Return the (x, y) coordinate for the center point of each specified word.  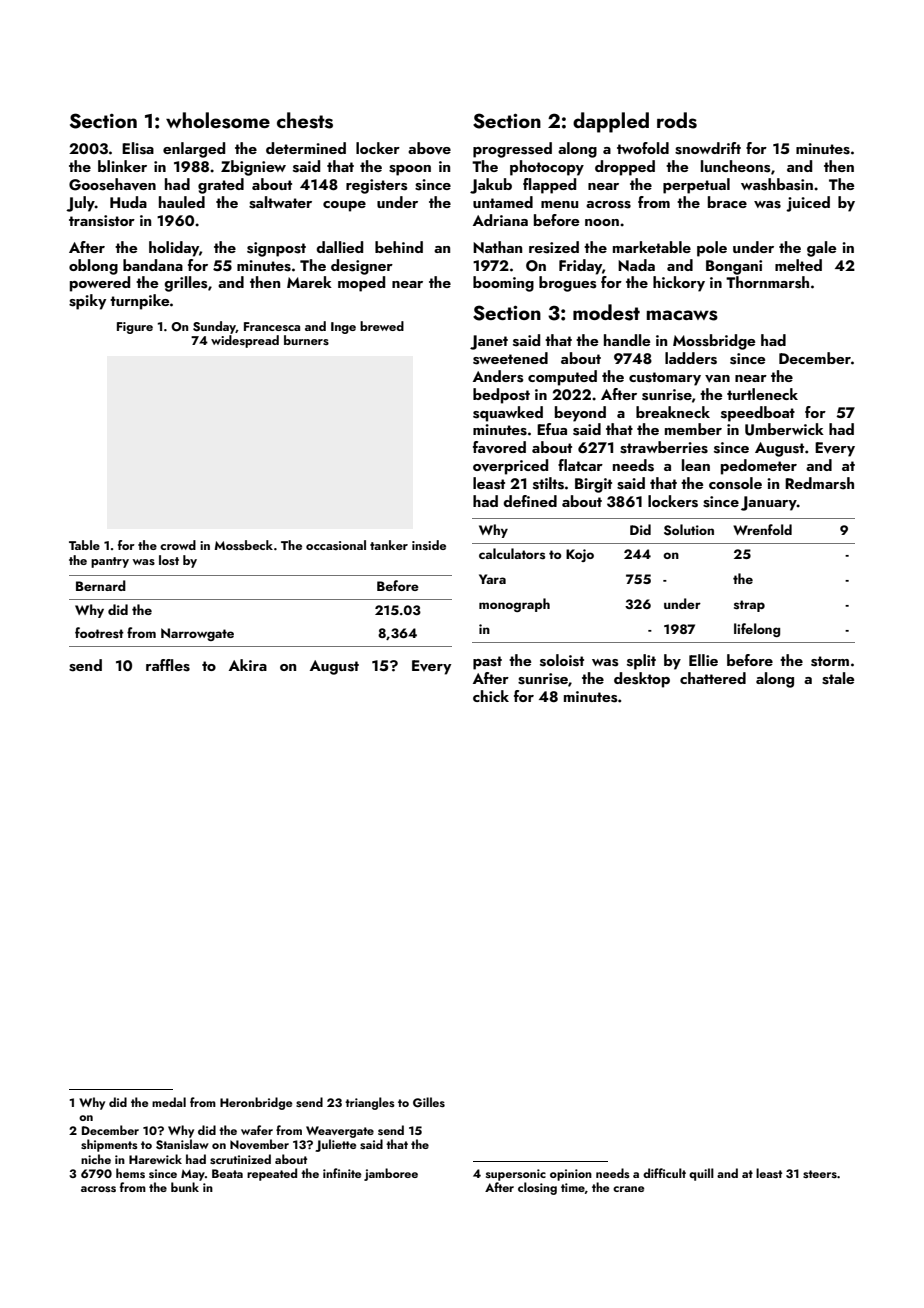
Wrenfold (762, 529)
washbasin (777, 184)
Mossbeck (243, 545)
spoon (410, 170)
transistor (102, 221)
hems (130, 1173)
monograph (514, 605)
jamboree (391, 1174)
